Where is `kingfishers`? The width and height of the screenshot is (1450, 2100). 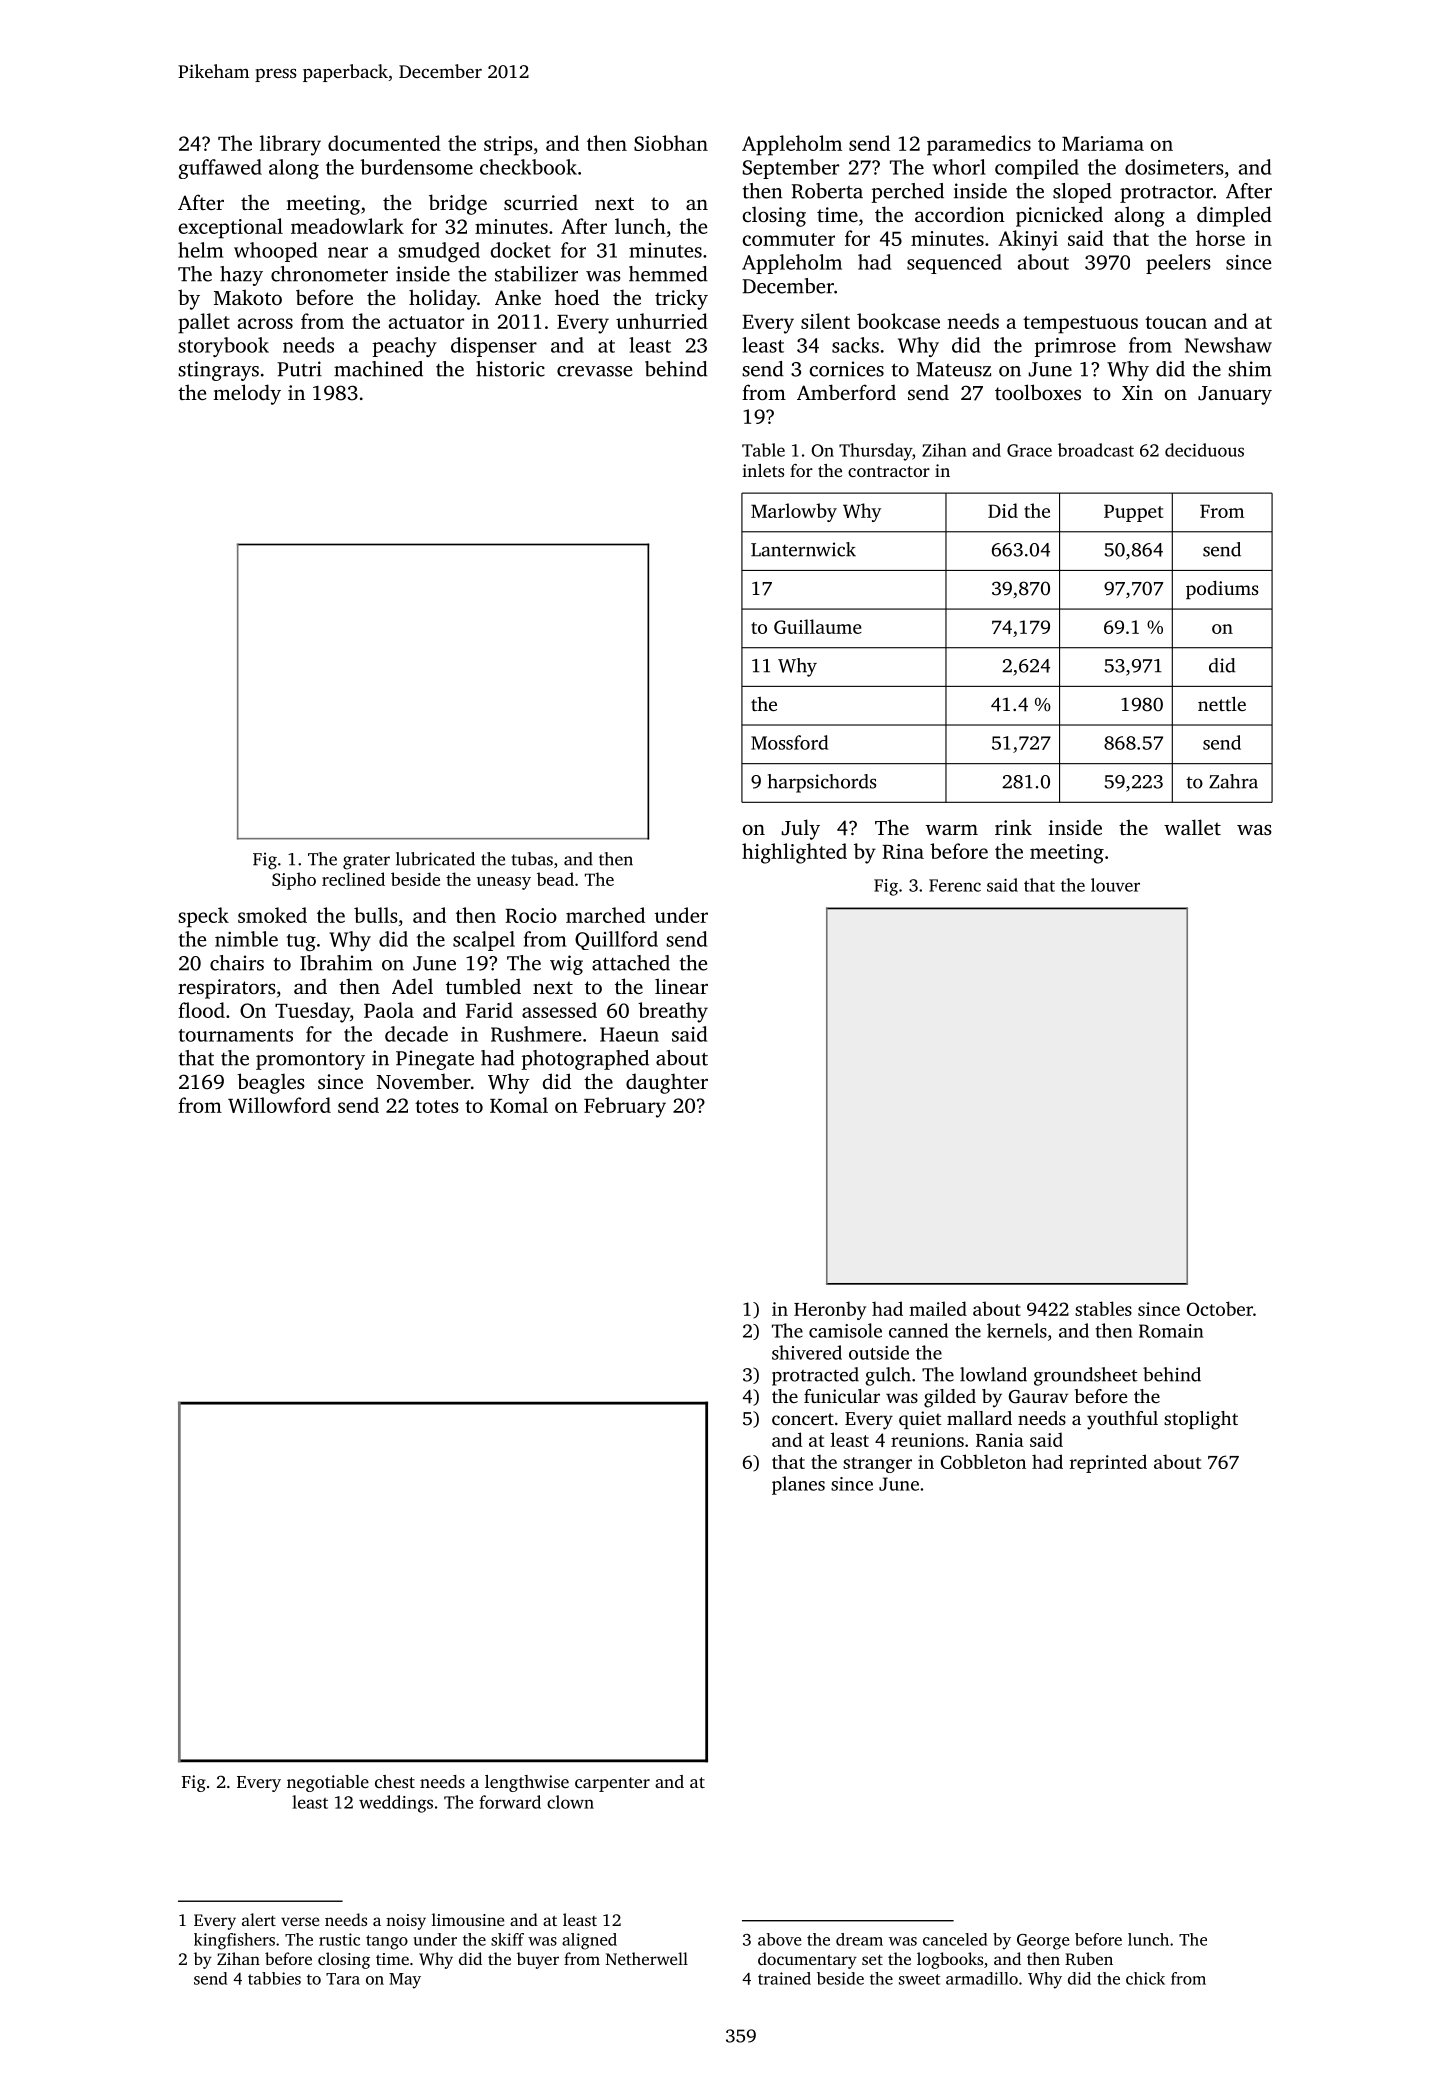
kingfishers is located at coordinates (234, 1941).
